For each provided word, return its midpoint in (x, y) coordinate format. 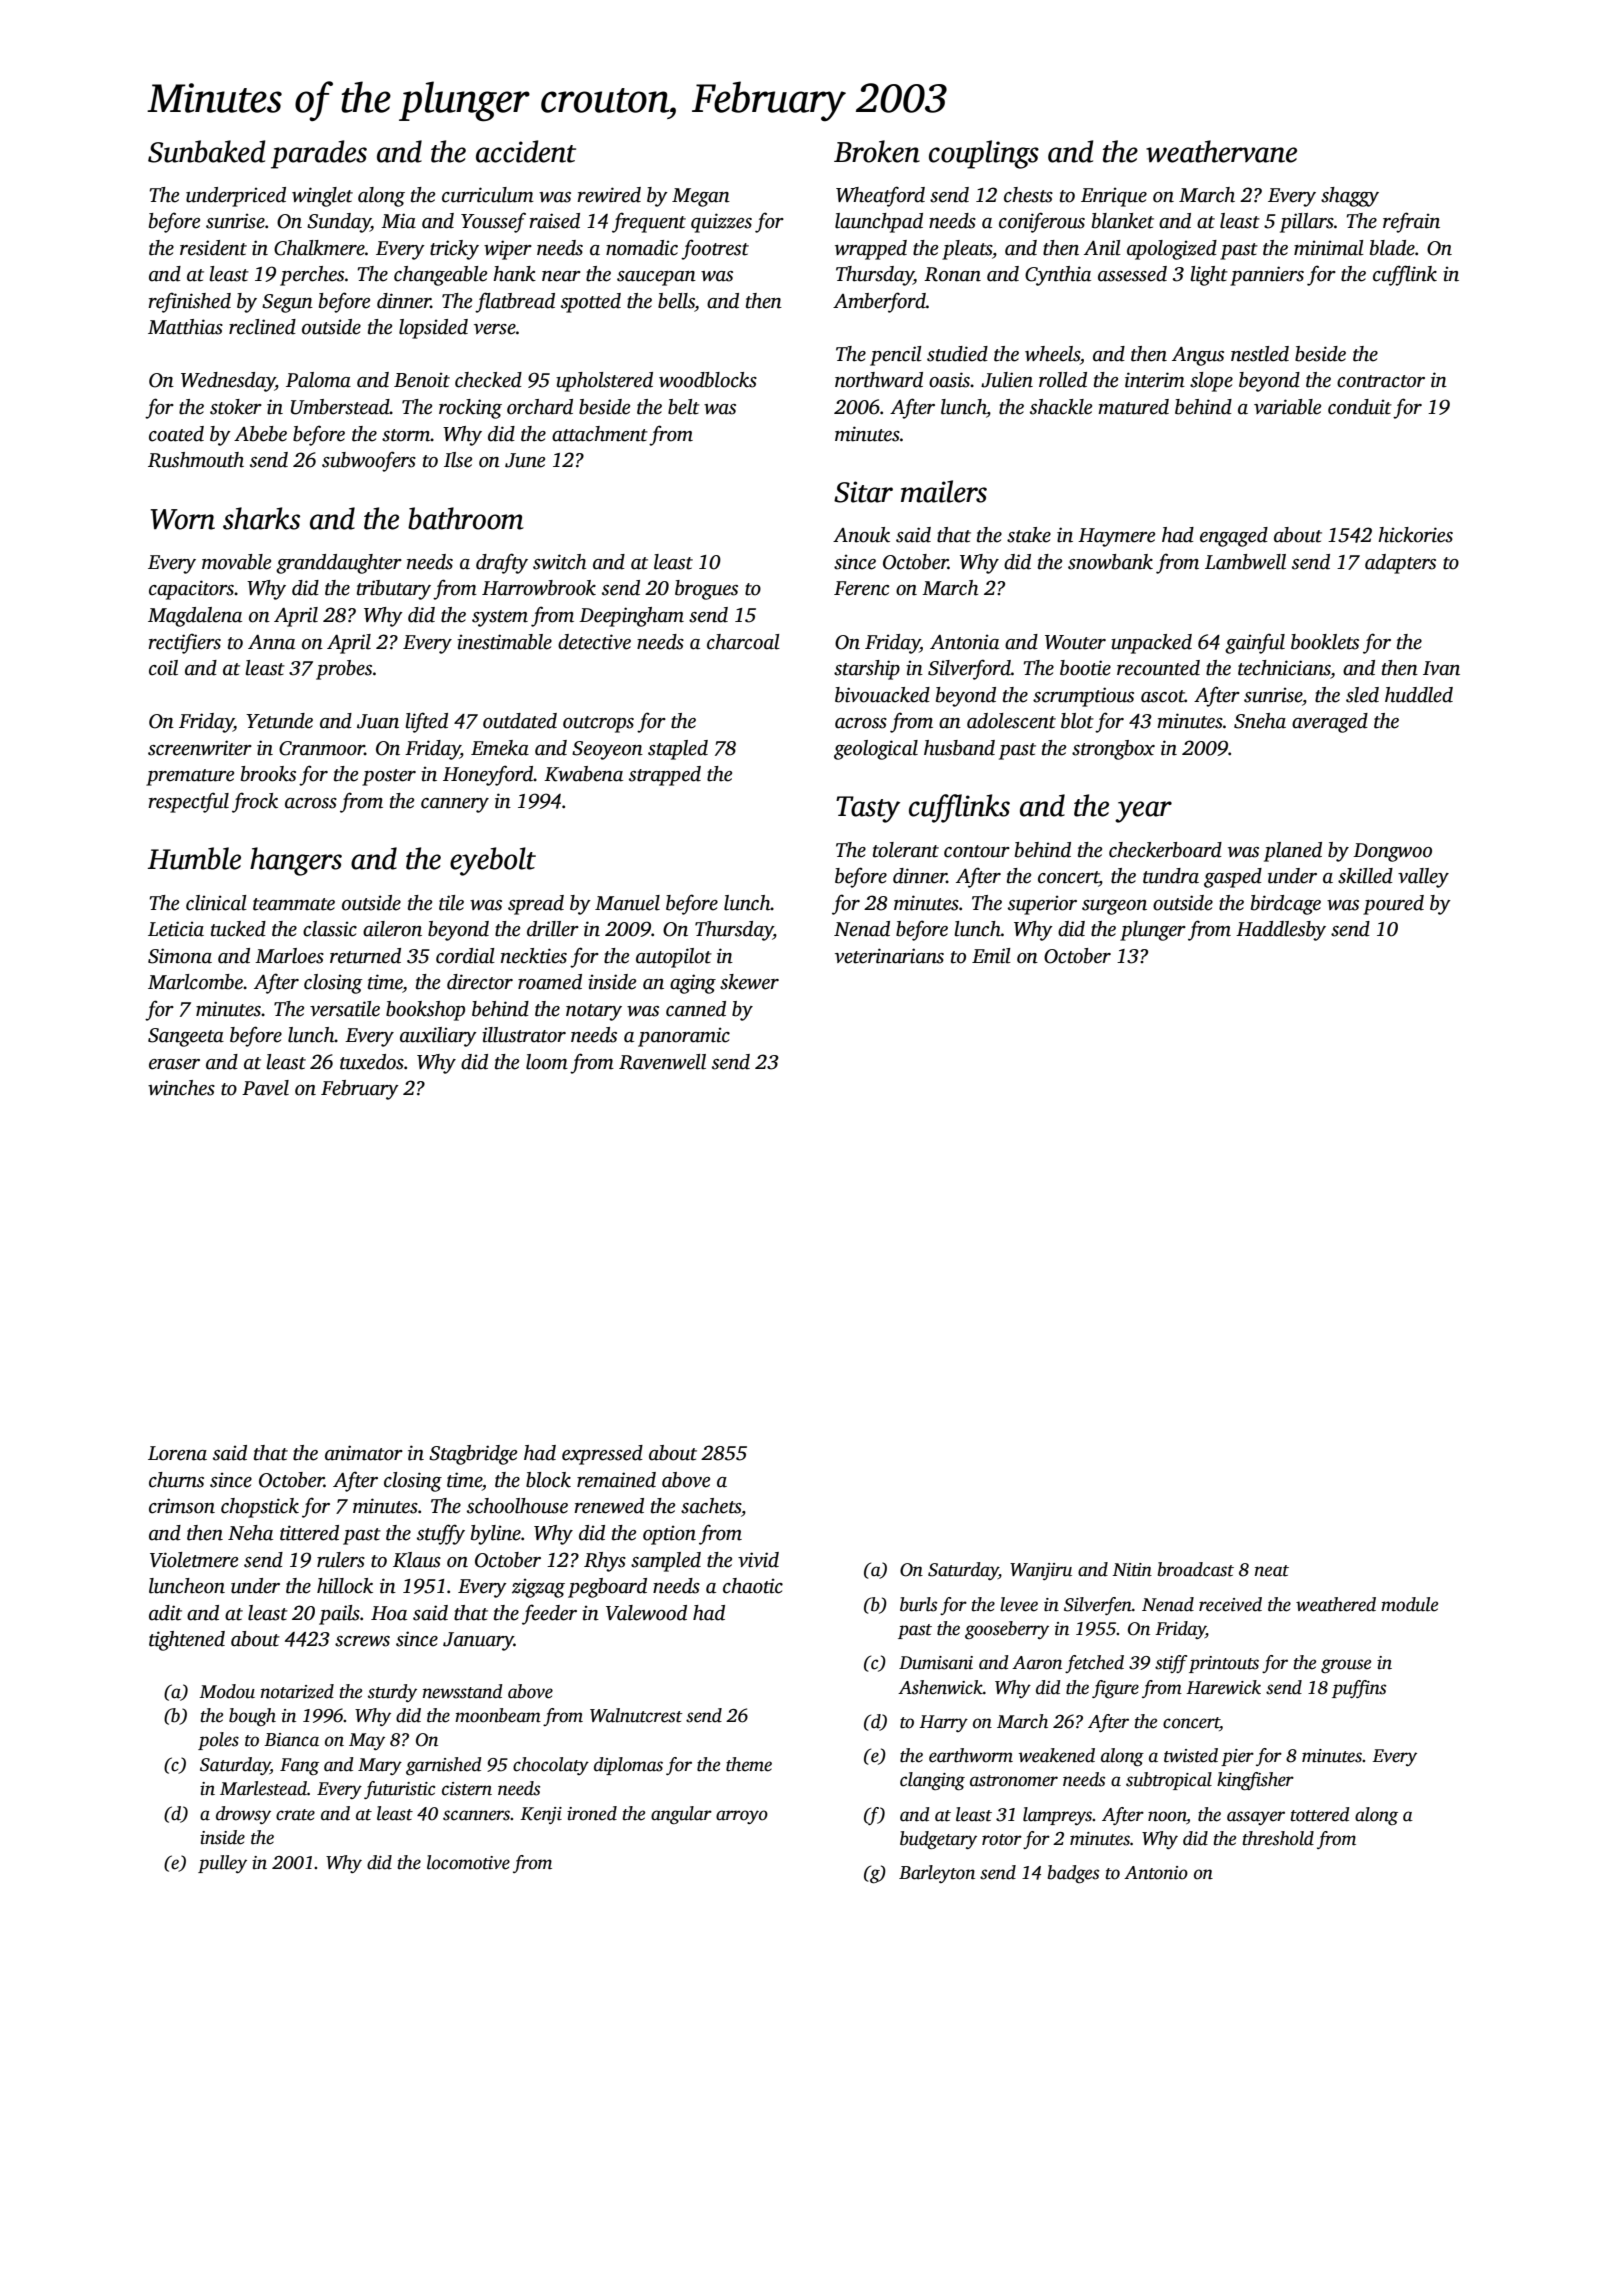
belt (684, 407)
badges (1073, 1874)
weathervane (1221, 151)
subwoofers (369, 461)
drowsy (243, 1815)
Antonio (1156, 1873)
